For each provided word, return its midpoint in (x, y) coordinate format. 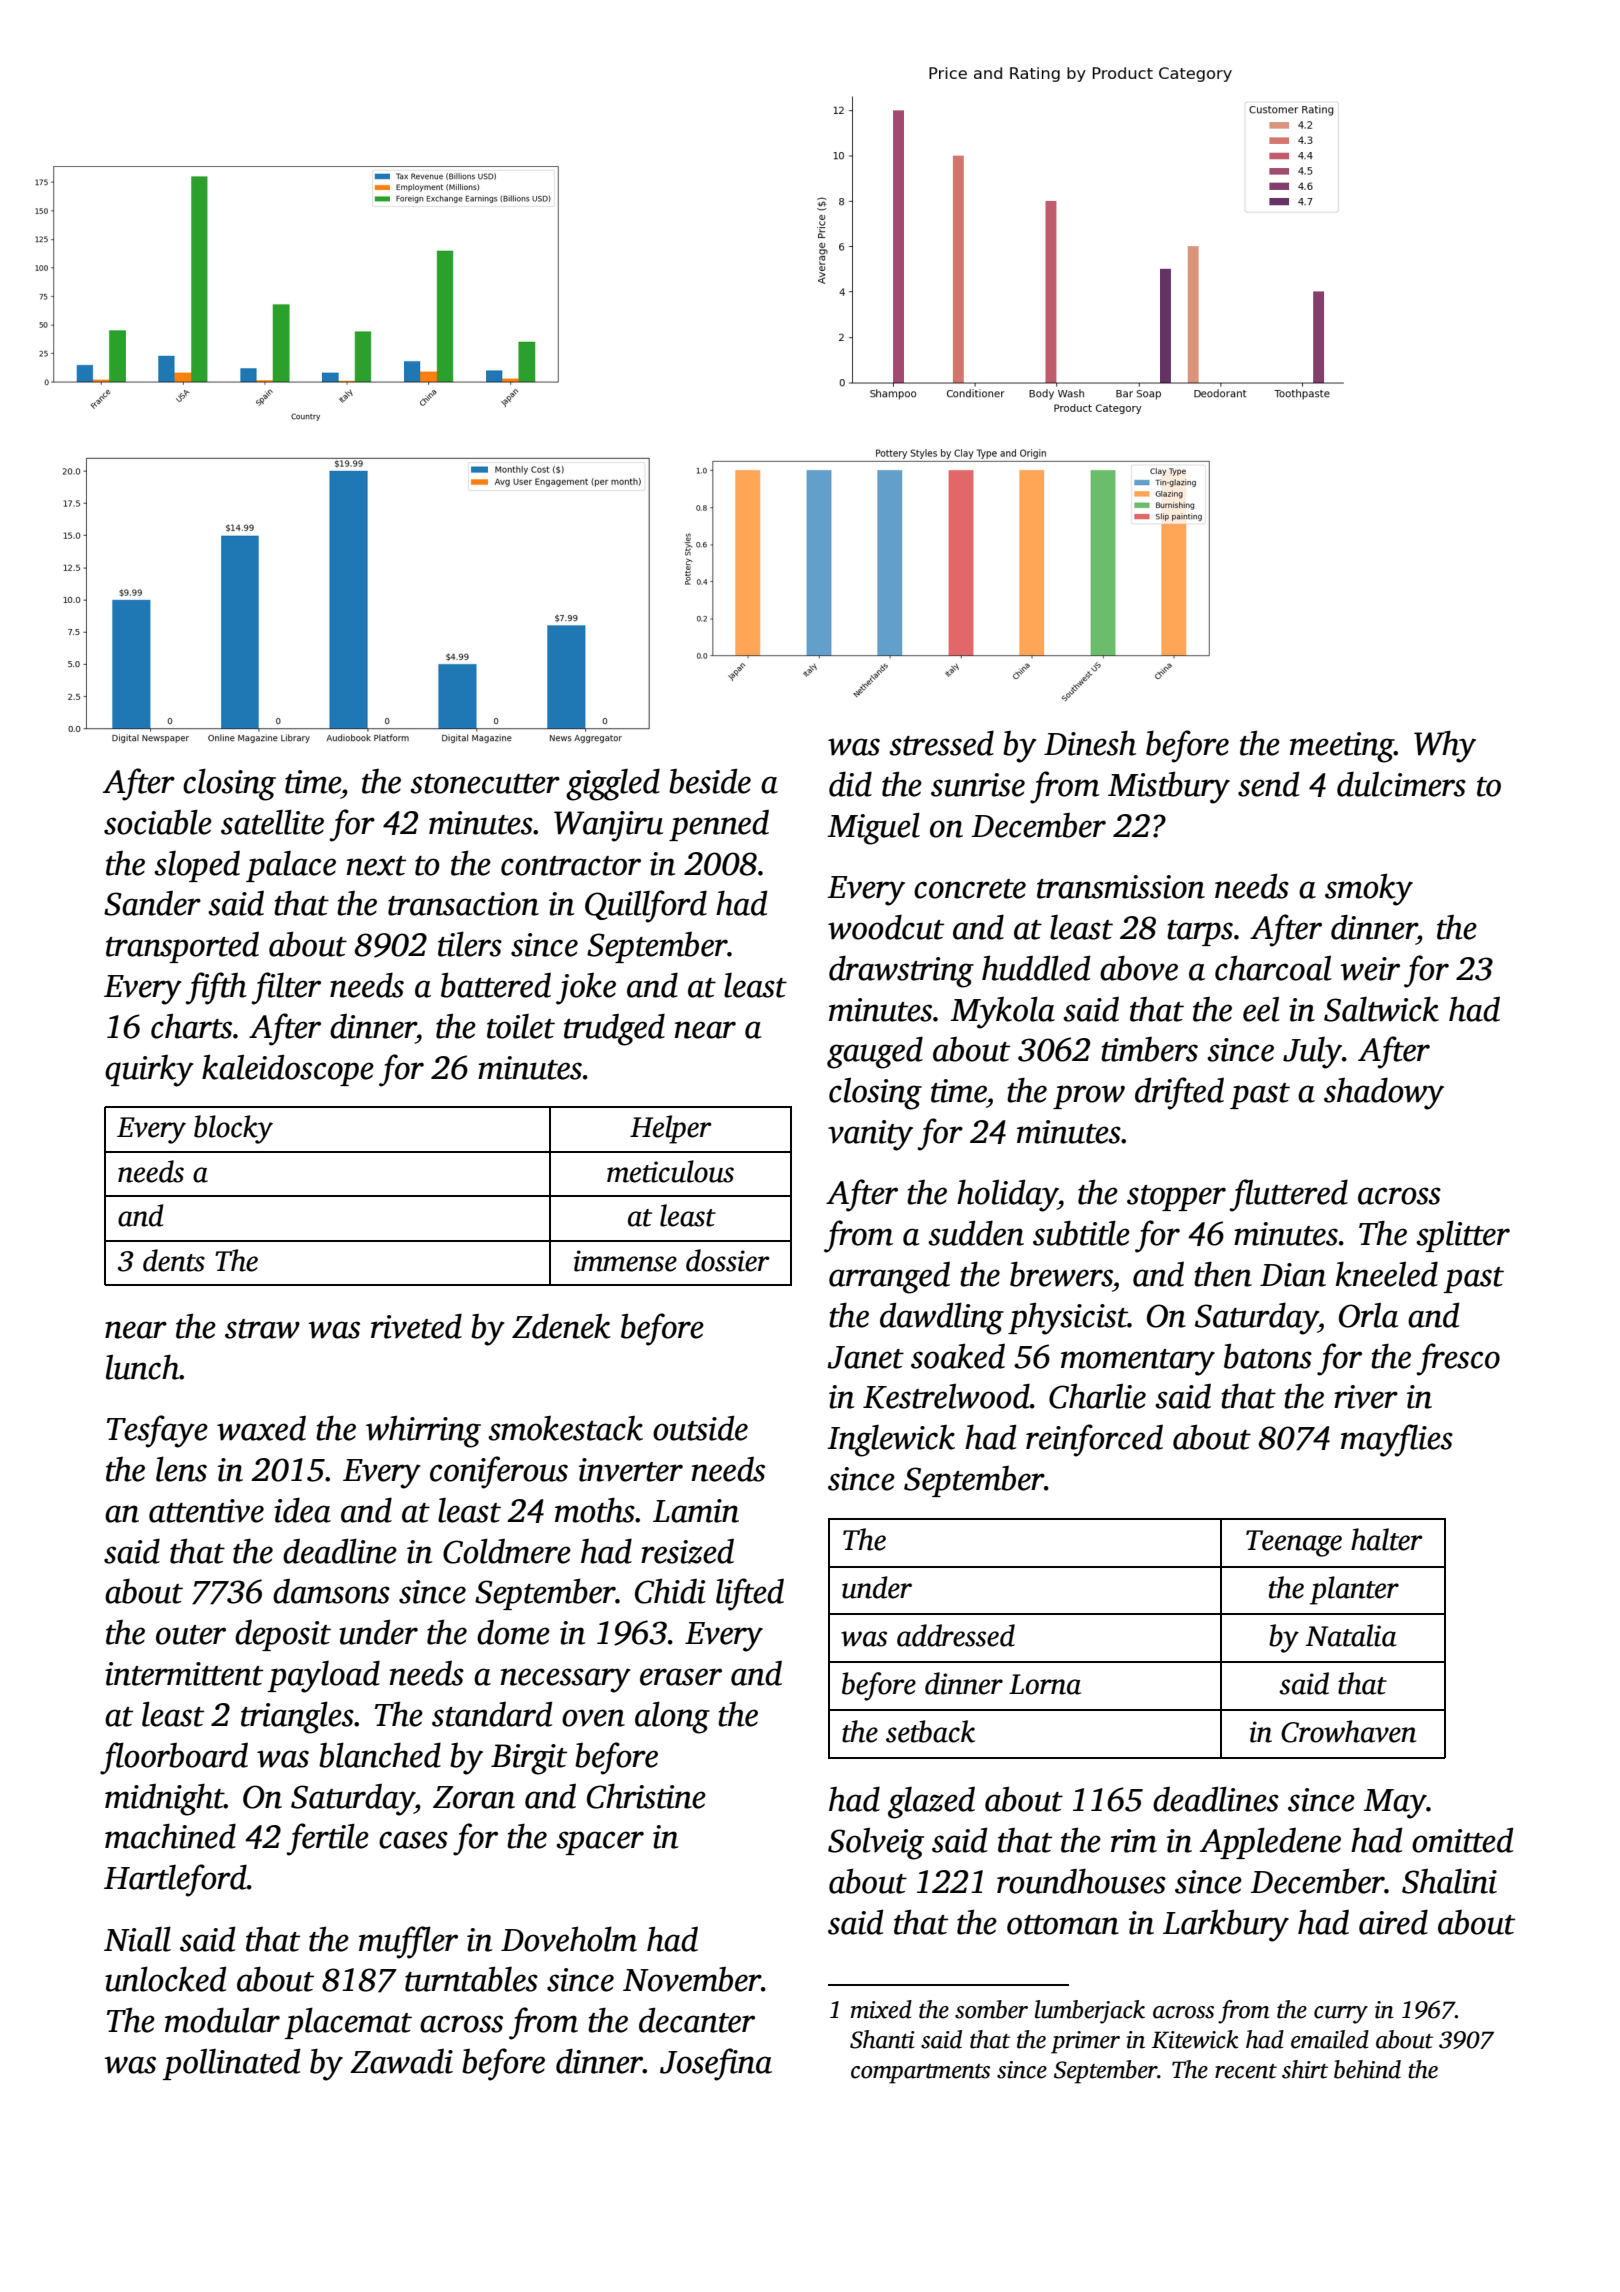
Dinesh (1090, 743)
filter (286, 988)
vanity (870, 1135)
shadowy (1384, 1093)
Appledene (1270, 1843)
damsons (331, 1591)
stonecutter (485, 784)
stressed (941, 743)
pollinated (231, 2064)
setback (930, 1731)
